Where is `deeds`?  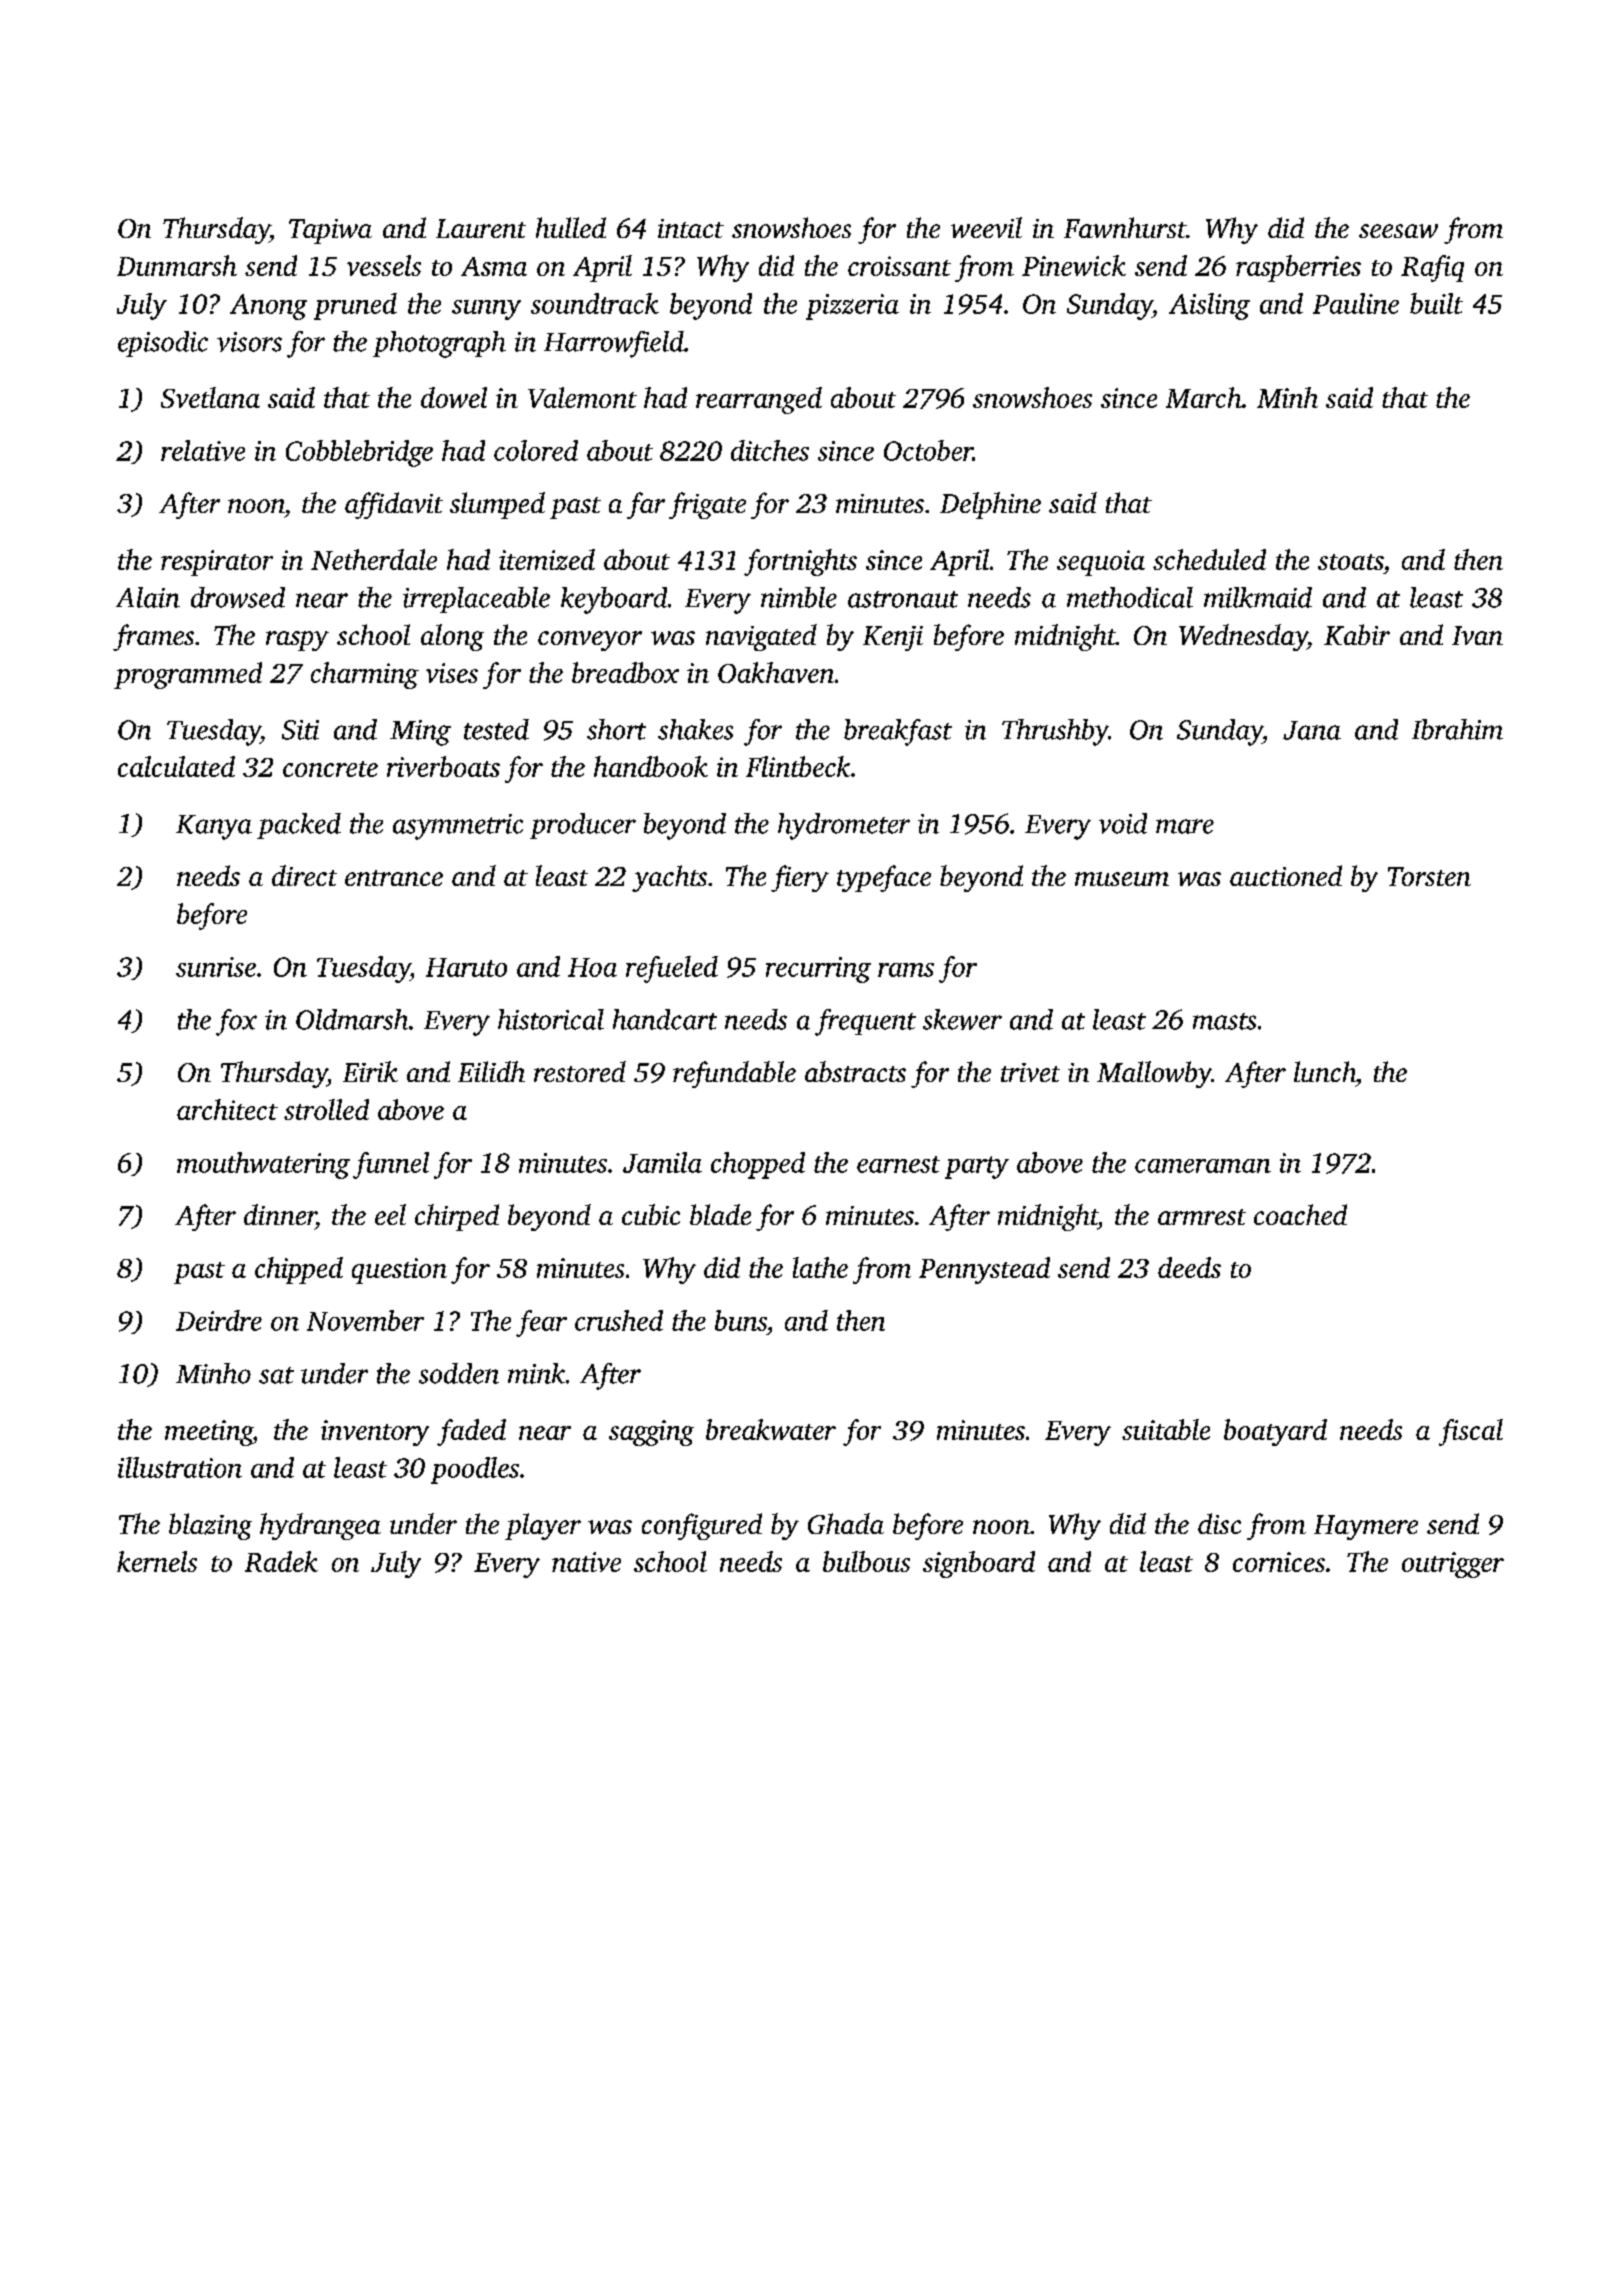 deeds is located at coordinates (1189, 1267).
